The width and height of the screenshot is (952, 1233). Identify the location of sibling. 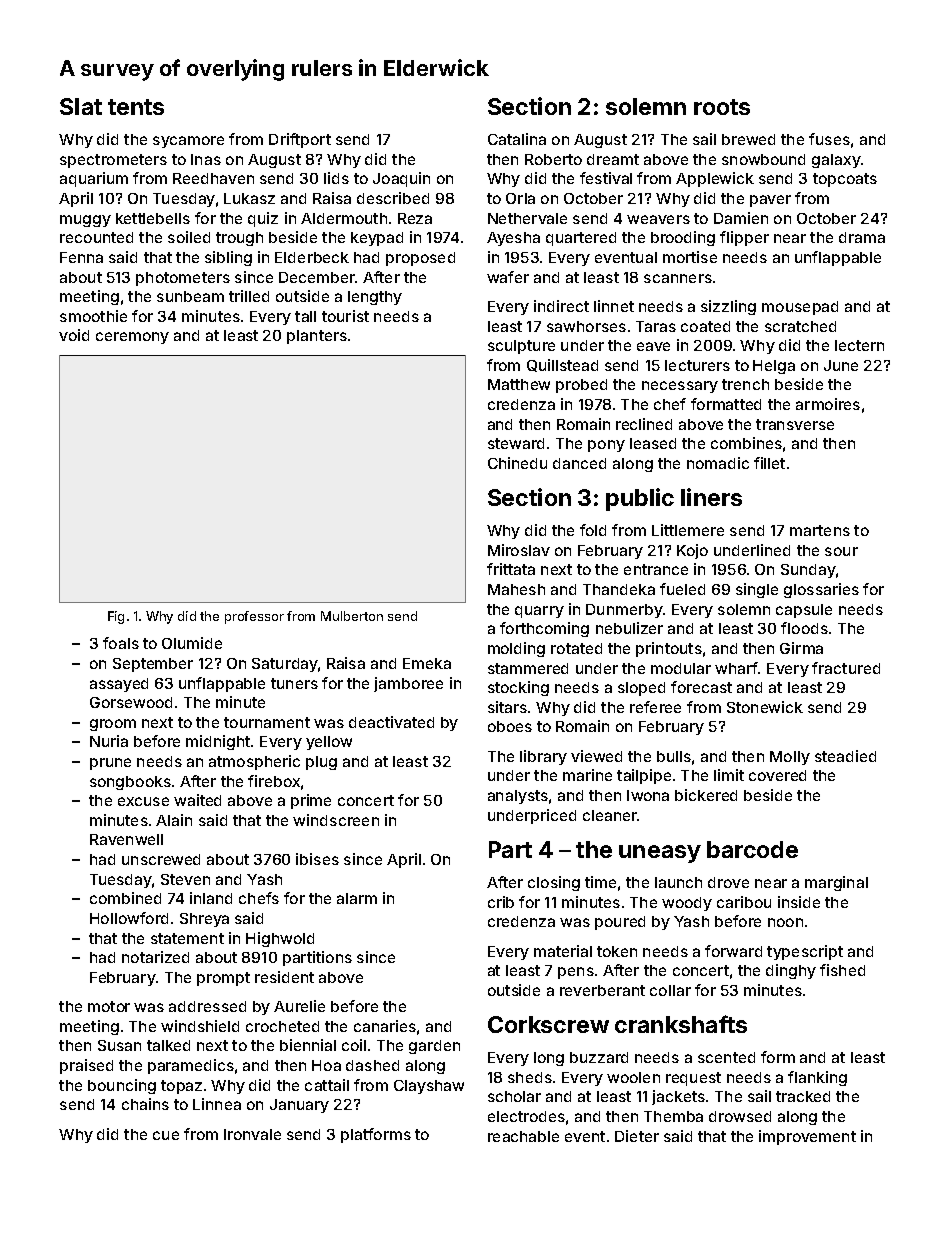
(228, 258).
